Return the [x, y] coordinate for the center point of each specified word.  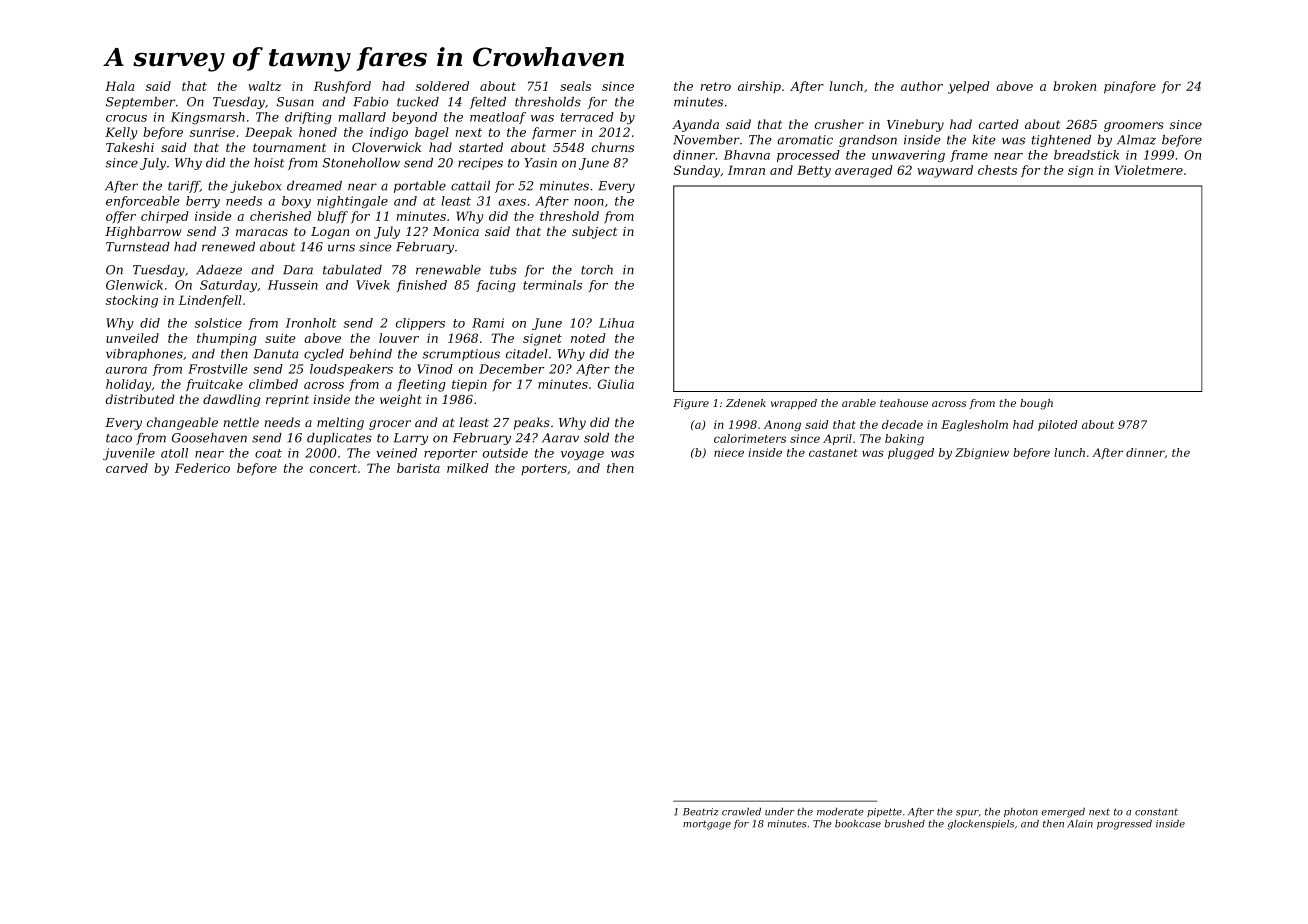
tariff [184, 187]
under [780, 812]
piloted [1058, 425]
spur [967, 813]
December [511, 369]
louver [399, 338]
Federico [202, 468]
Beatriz [701, 812]
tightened [1061, 141]
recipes [480, 164]
